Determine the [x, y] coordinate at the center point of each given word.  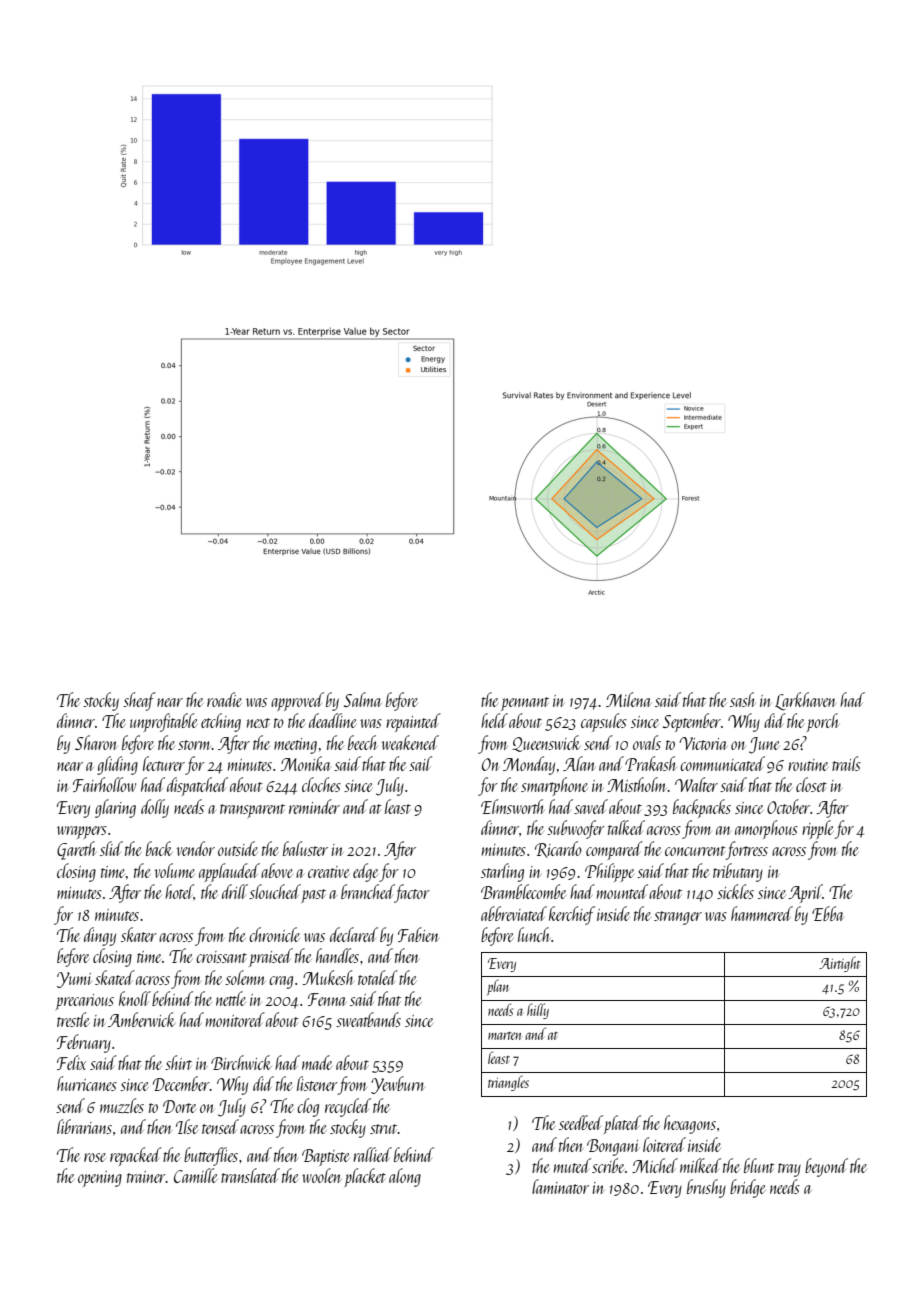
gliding [117, 765]
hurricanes [87, 1083]
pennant [525, 704]
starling [502, 872]
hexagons [690, 1124]
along [405, 1177]
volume [175, 870]
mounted [622, 891]
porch [823, 722]
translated [250, 1175]
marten [504, 1036]
